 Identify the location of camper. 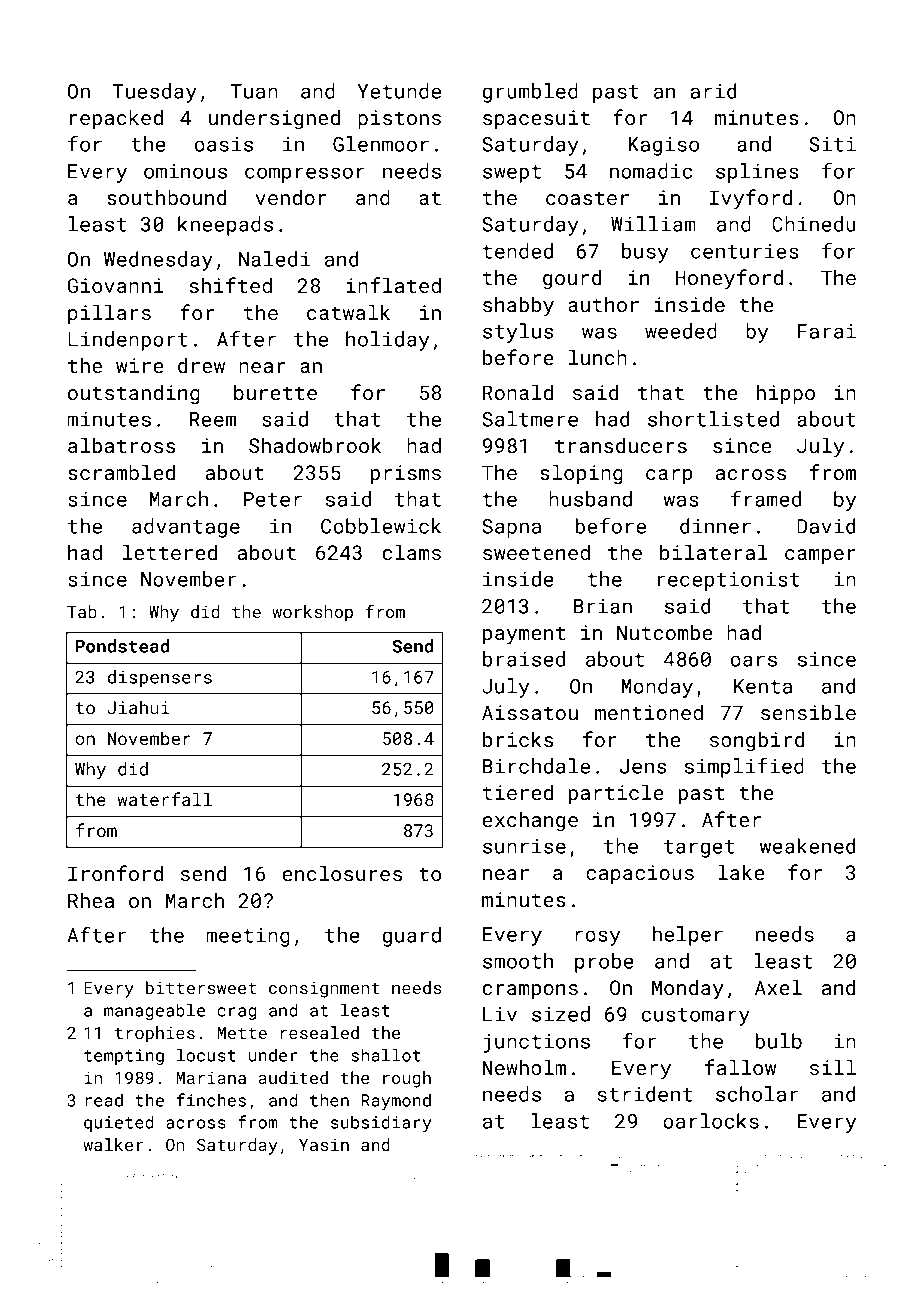
(820, 556).
